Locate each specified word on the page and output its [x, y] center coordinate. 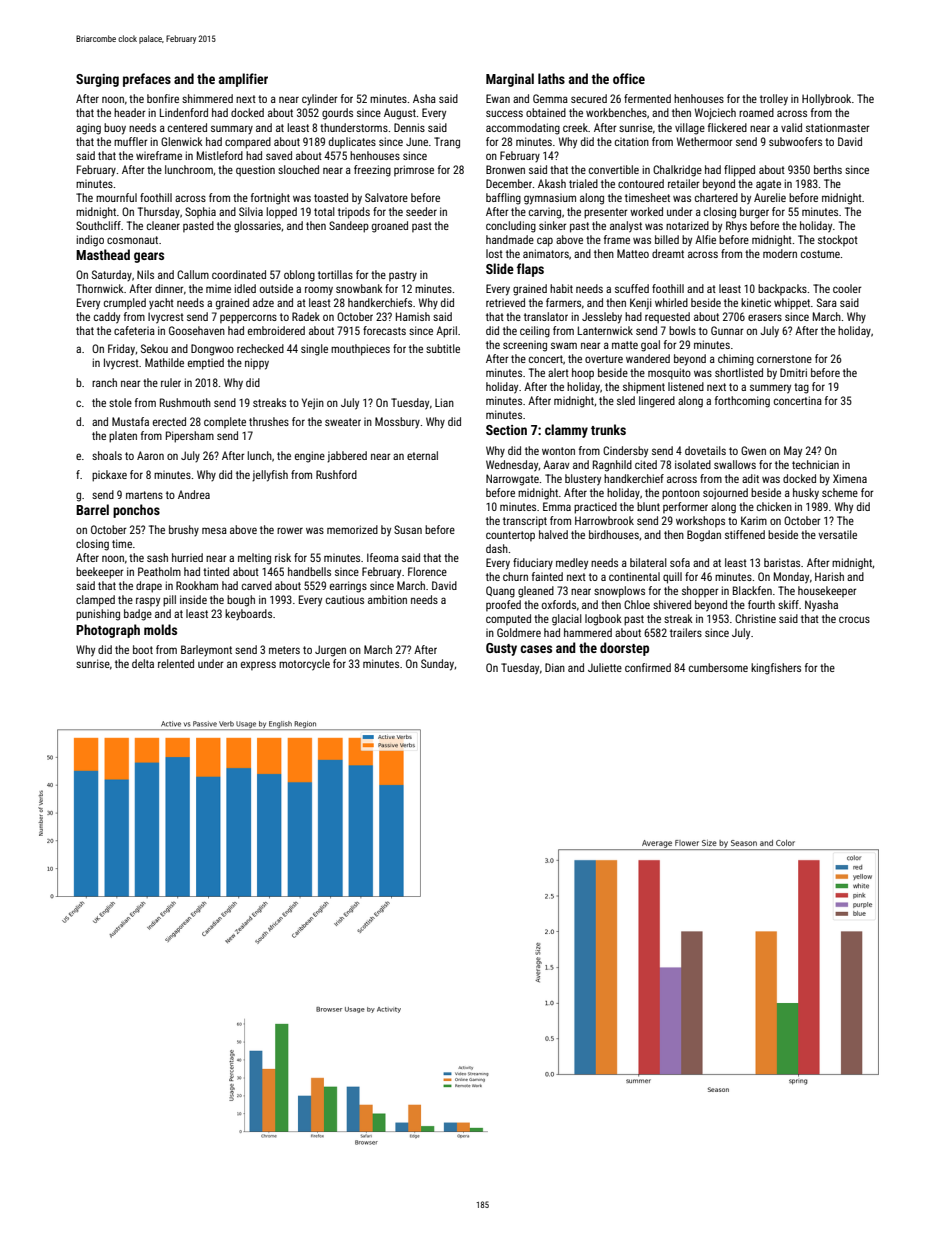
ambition [387, 599]
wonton [558, 451]
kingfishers [776, 669]
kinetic [756, 302]
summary [232, 129]
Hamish [413, 316]
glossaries [257, 227]
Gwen [753, 450]
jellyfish [270, 476]
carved [257, 585]
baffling [503, 199]
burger [754, 213]
